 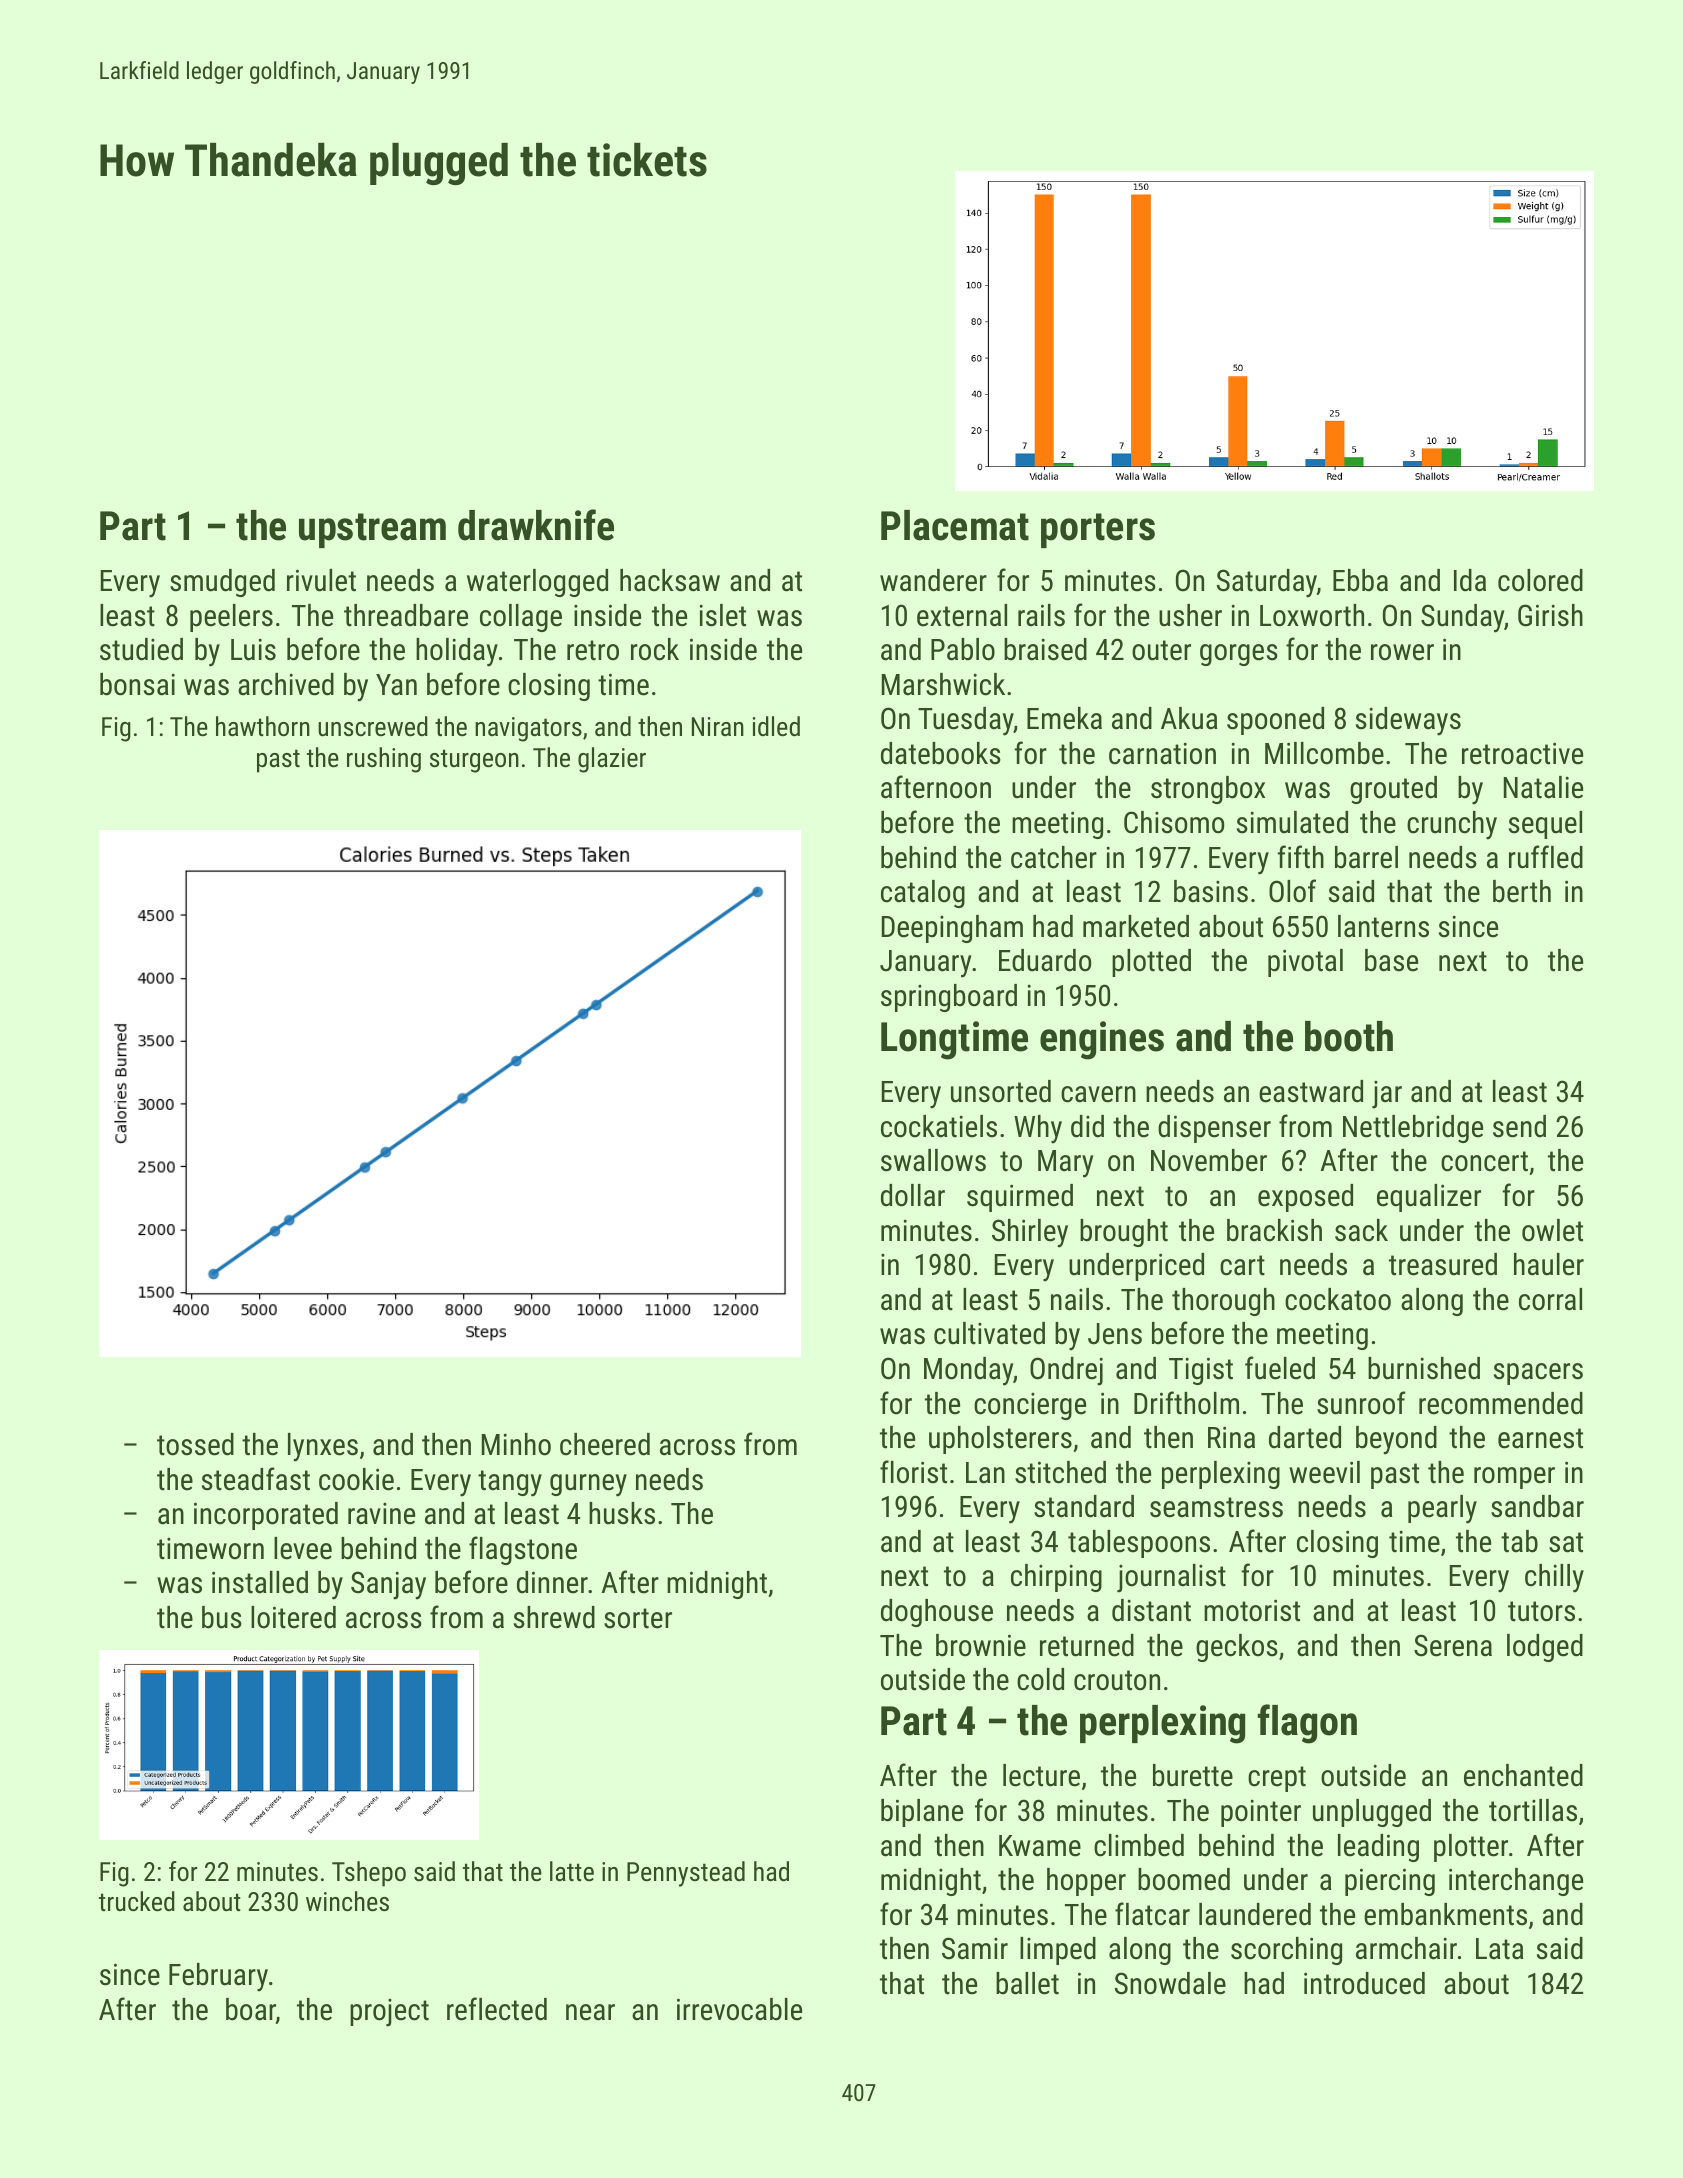 What do you see at coordinates (389, 2013) in the page?
I see `project` at bounding box center [389, 2013].
